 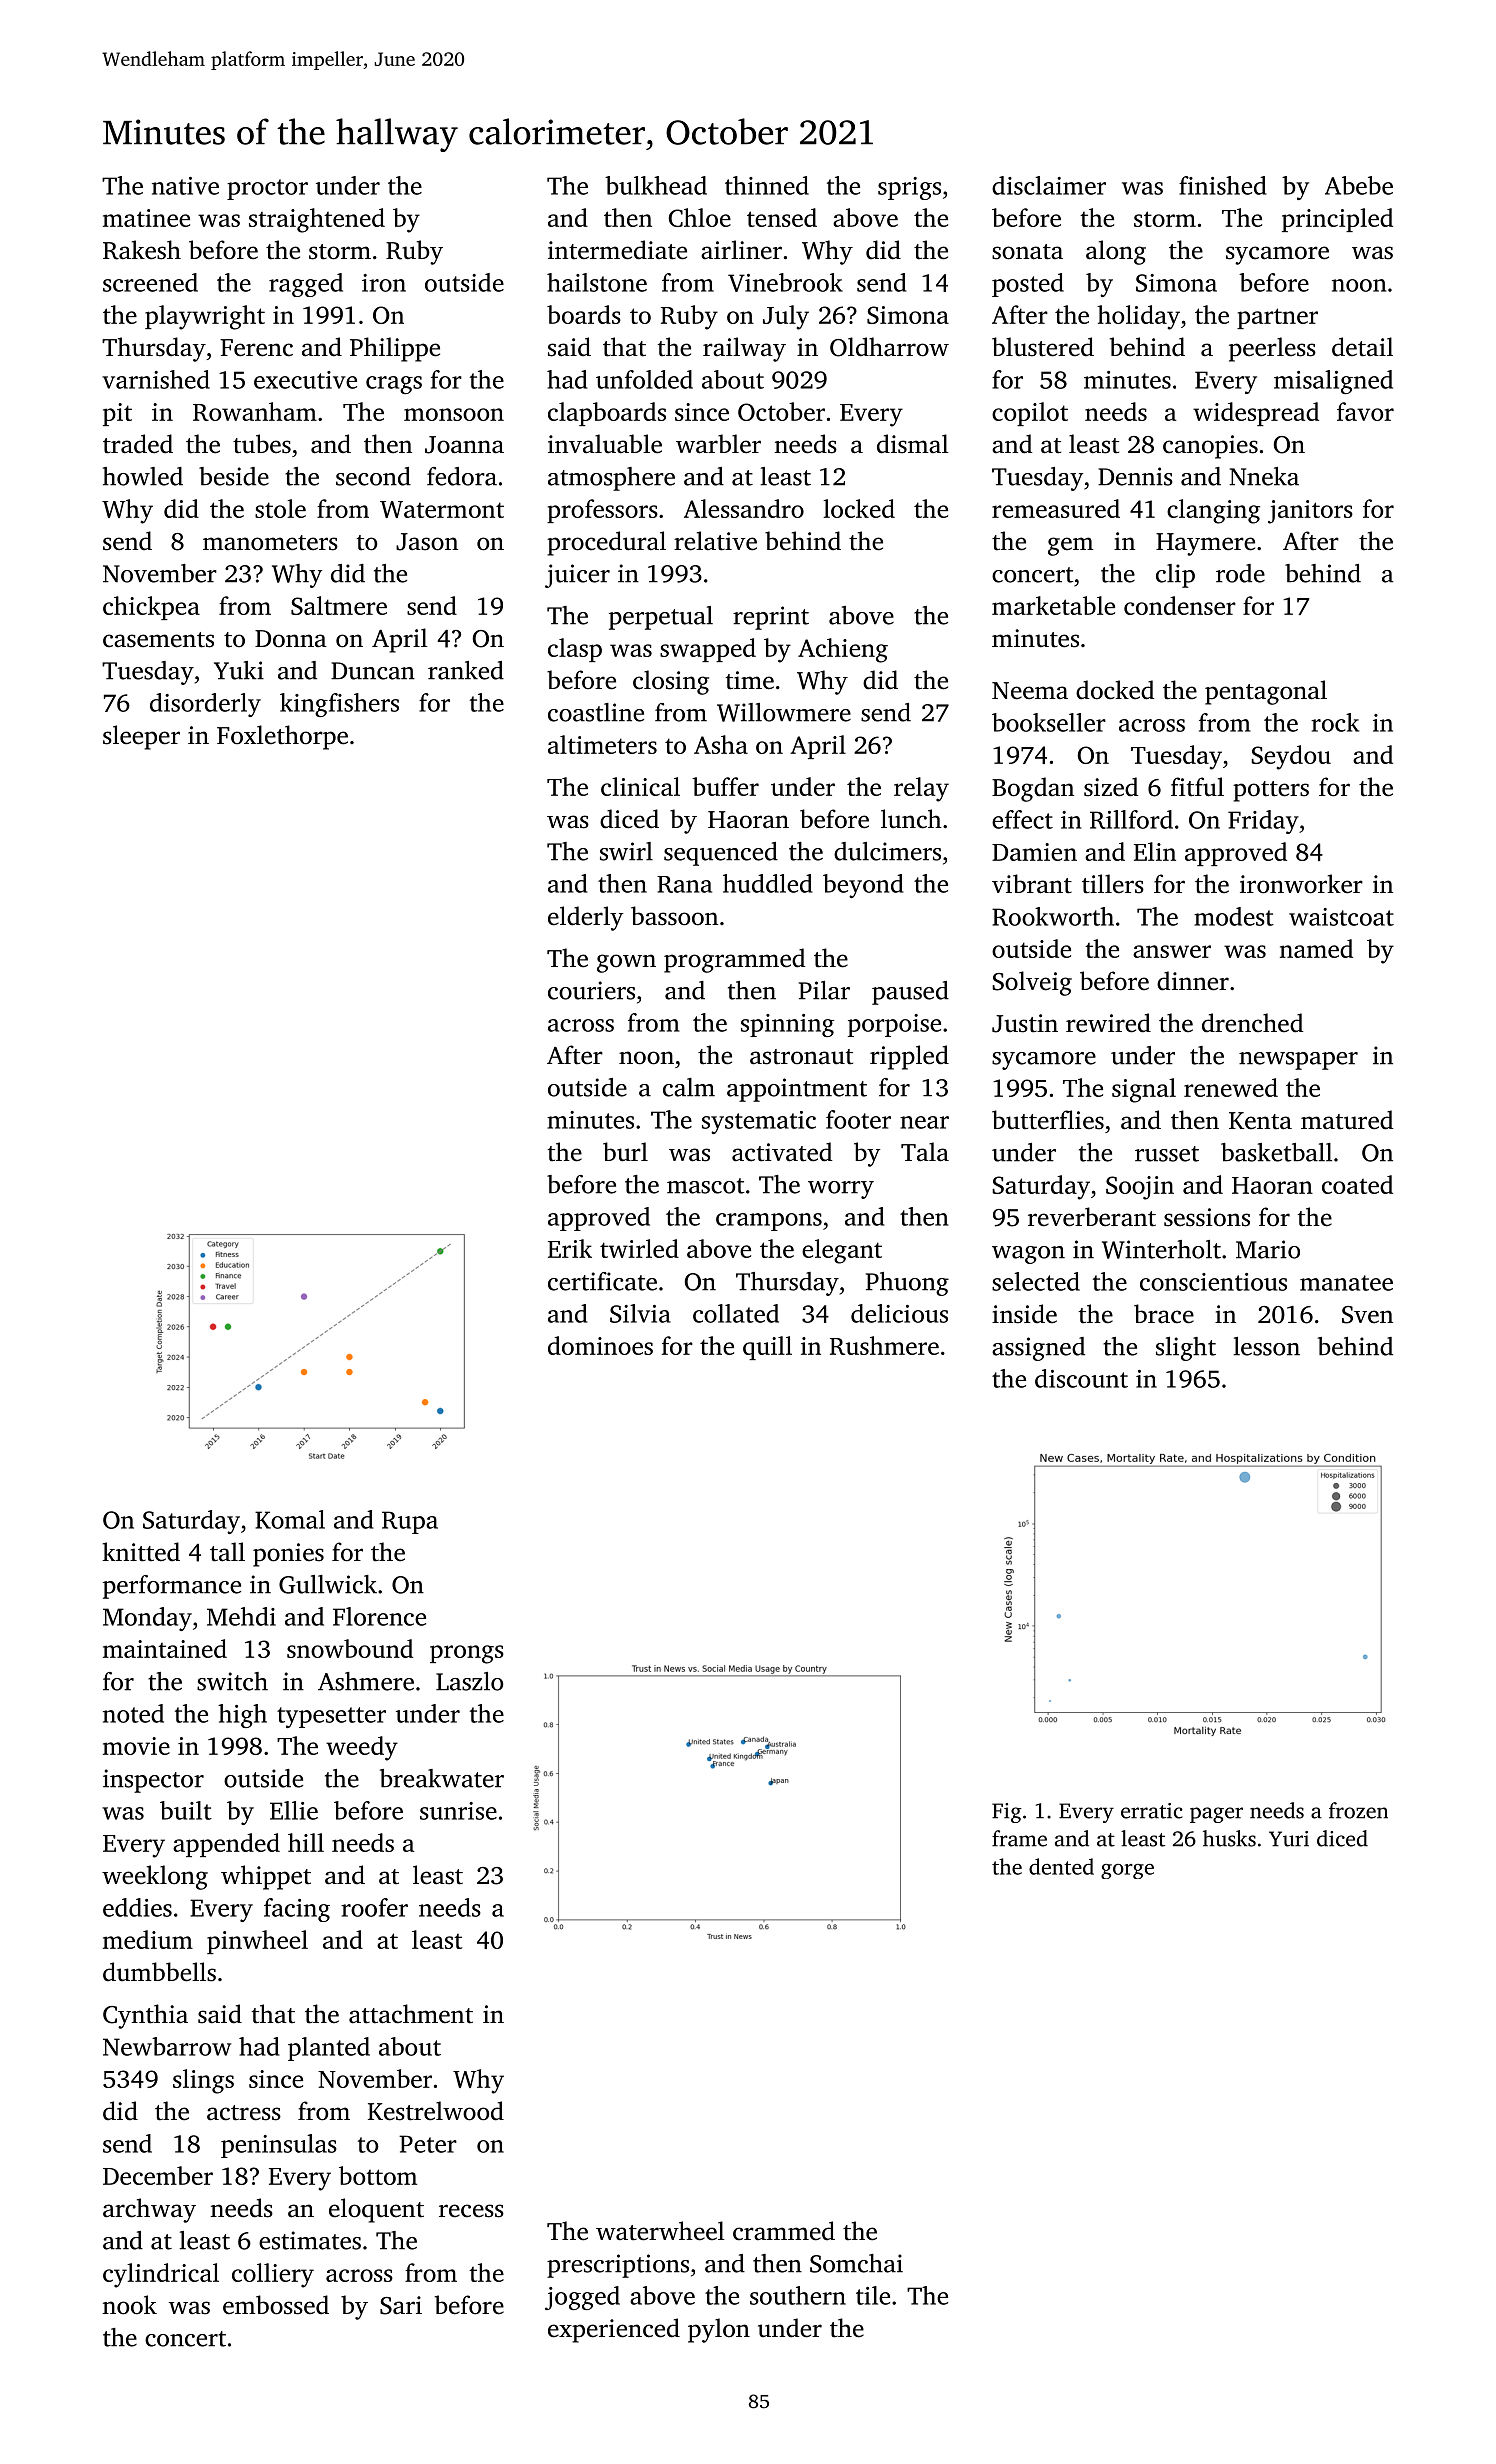 I want to click on Erik, so click(x=570, y=1248).
